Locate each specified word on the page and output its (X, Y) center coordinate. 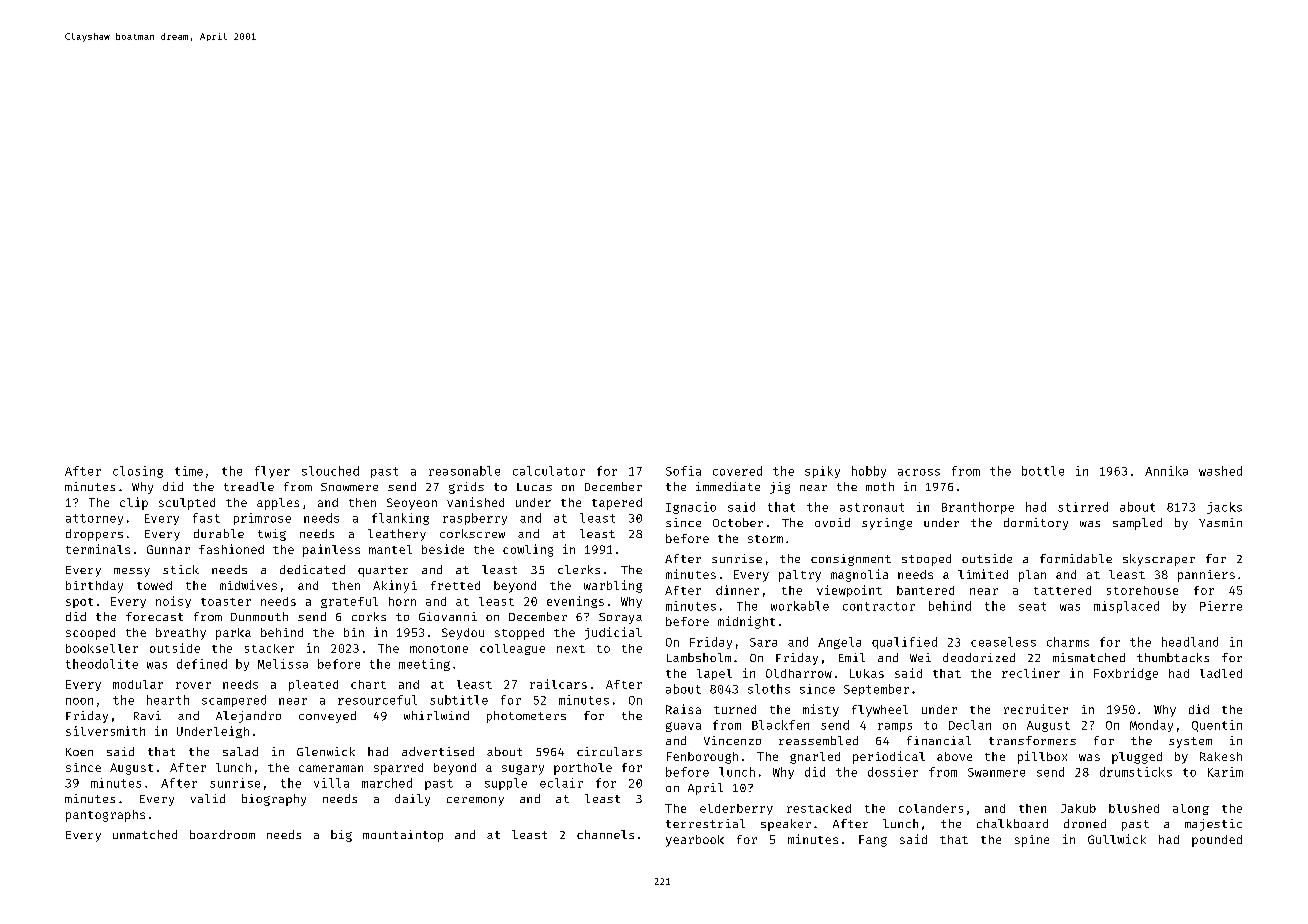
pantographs (105, 816)
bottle (1043, 471)
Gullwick (1117, 839)
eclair (561, 783)
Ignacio (691, 508)
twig (272, 535)
